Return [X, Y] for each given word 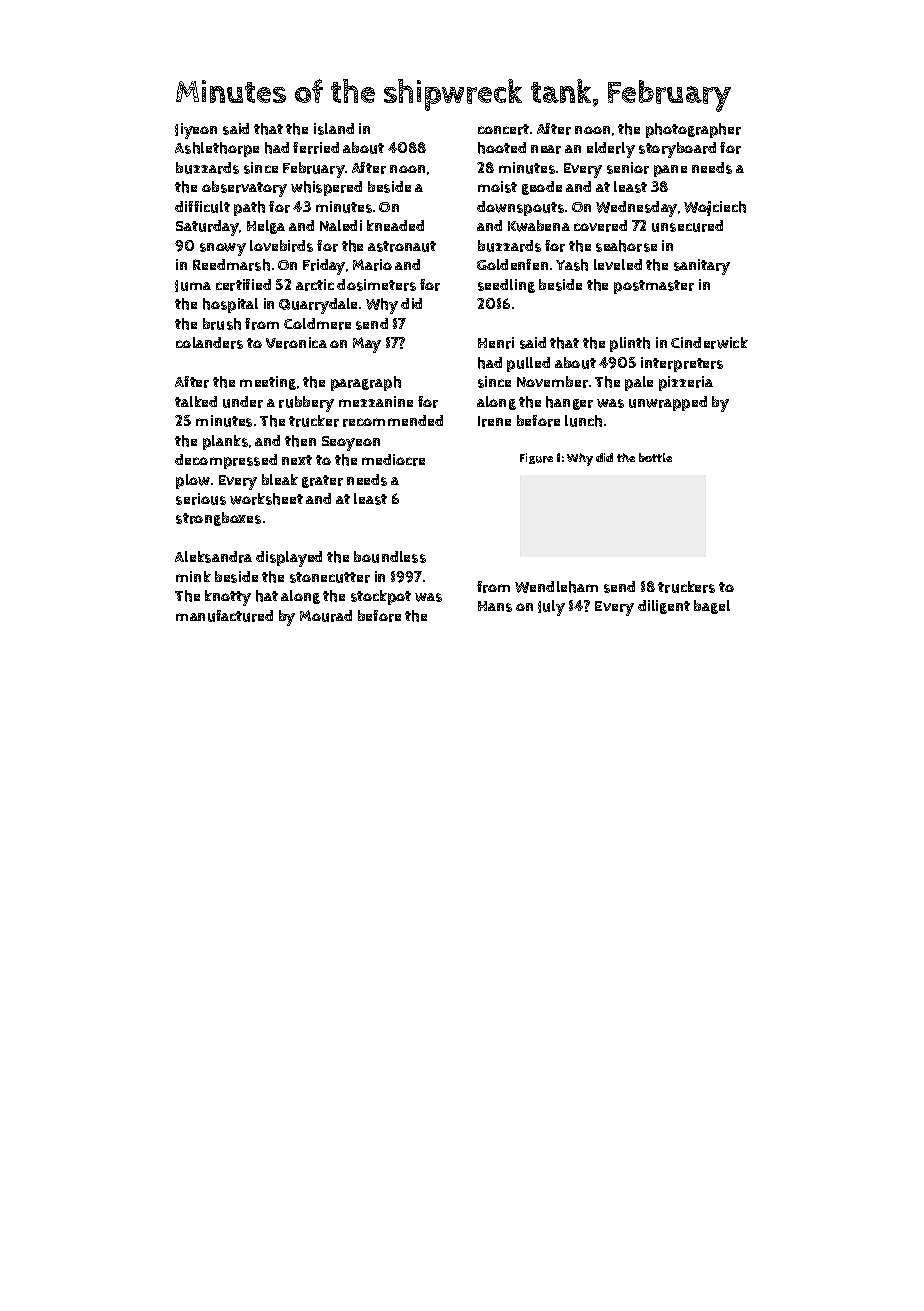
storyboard [677, 150]
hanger [569, 403]
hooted [502, 148]
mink [193, 576]
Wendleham [556, 587]
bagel [712, 607]
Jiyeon [196, 131]
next [297, 460]
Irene [494, 421]
